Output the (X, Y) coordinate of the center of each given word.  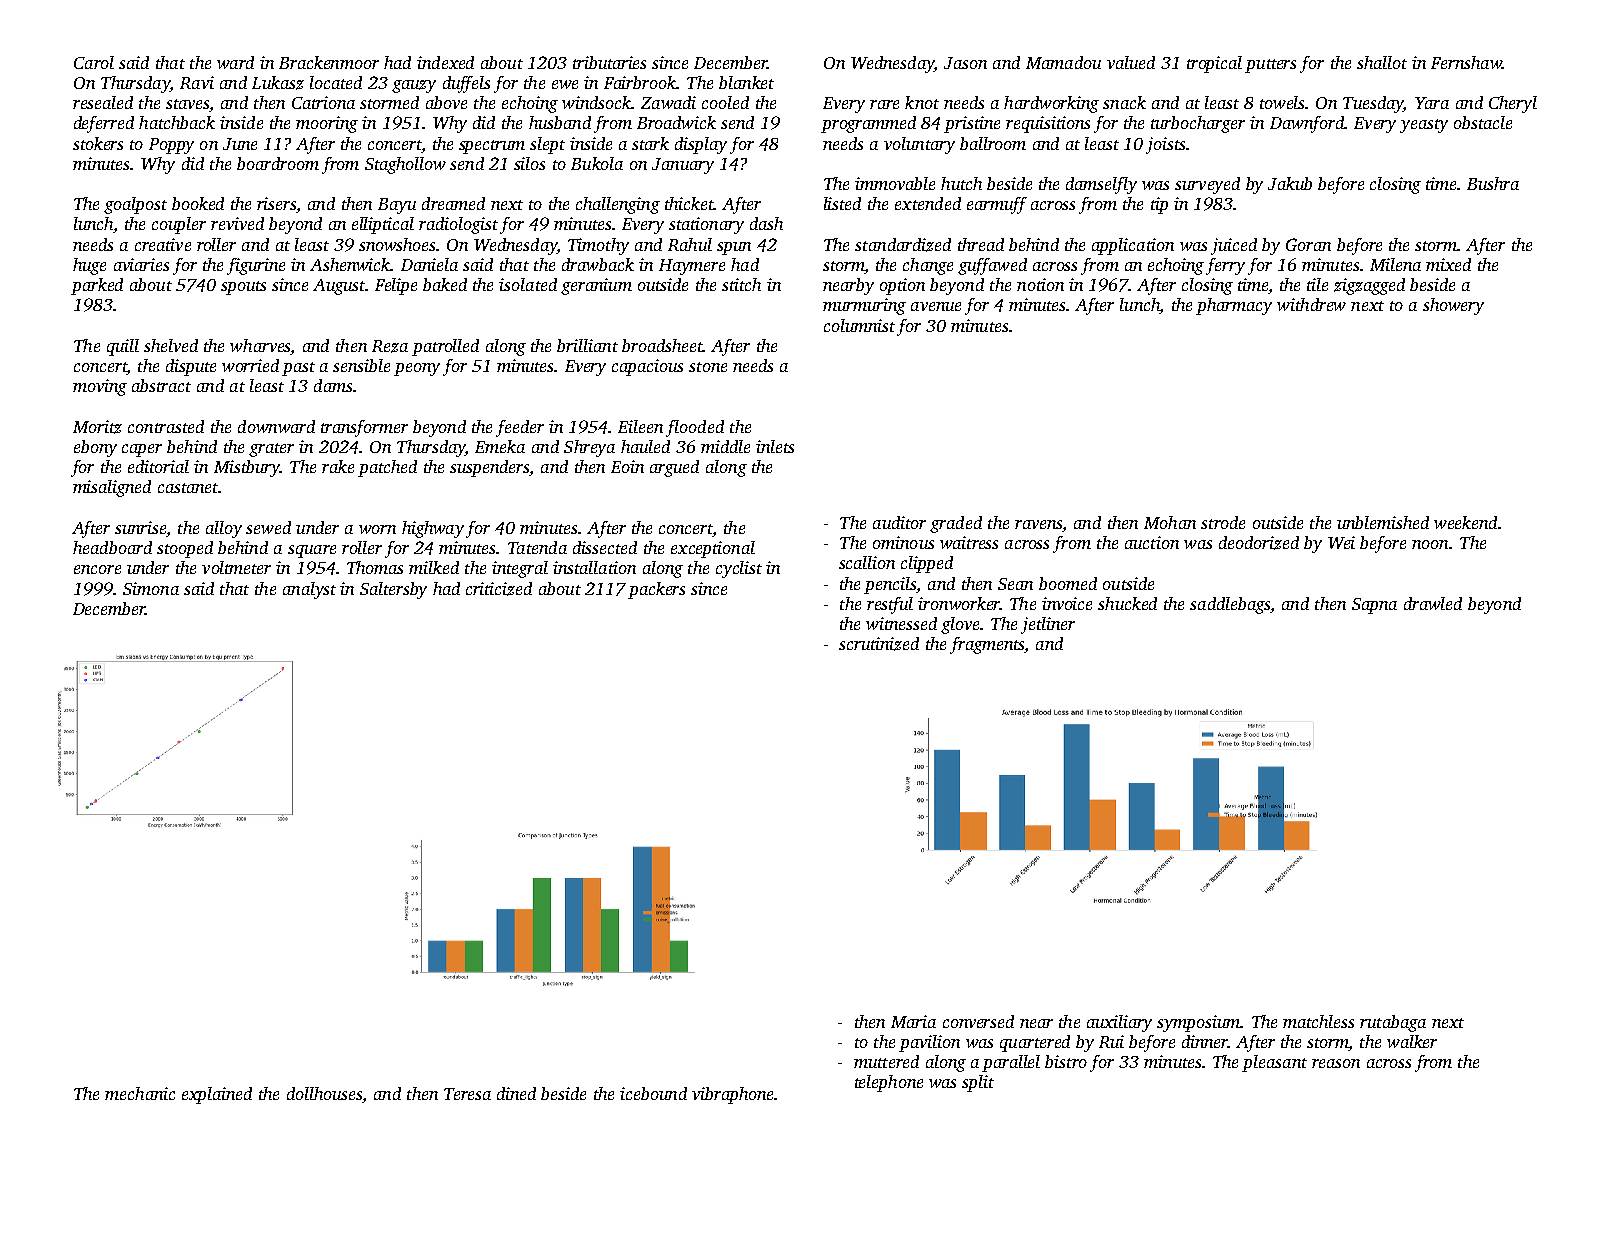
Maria (913, 1021)
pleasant (1274, 1063)
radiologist (458, 225)
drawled (1433, 603)
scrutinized (879, 644)
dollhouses (324, 1093)
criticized (499, 589)
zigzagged (1369, 286)
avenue (936, 306)
